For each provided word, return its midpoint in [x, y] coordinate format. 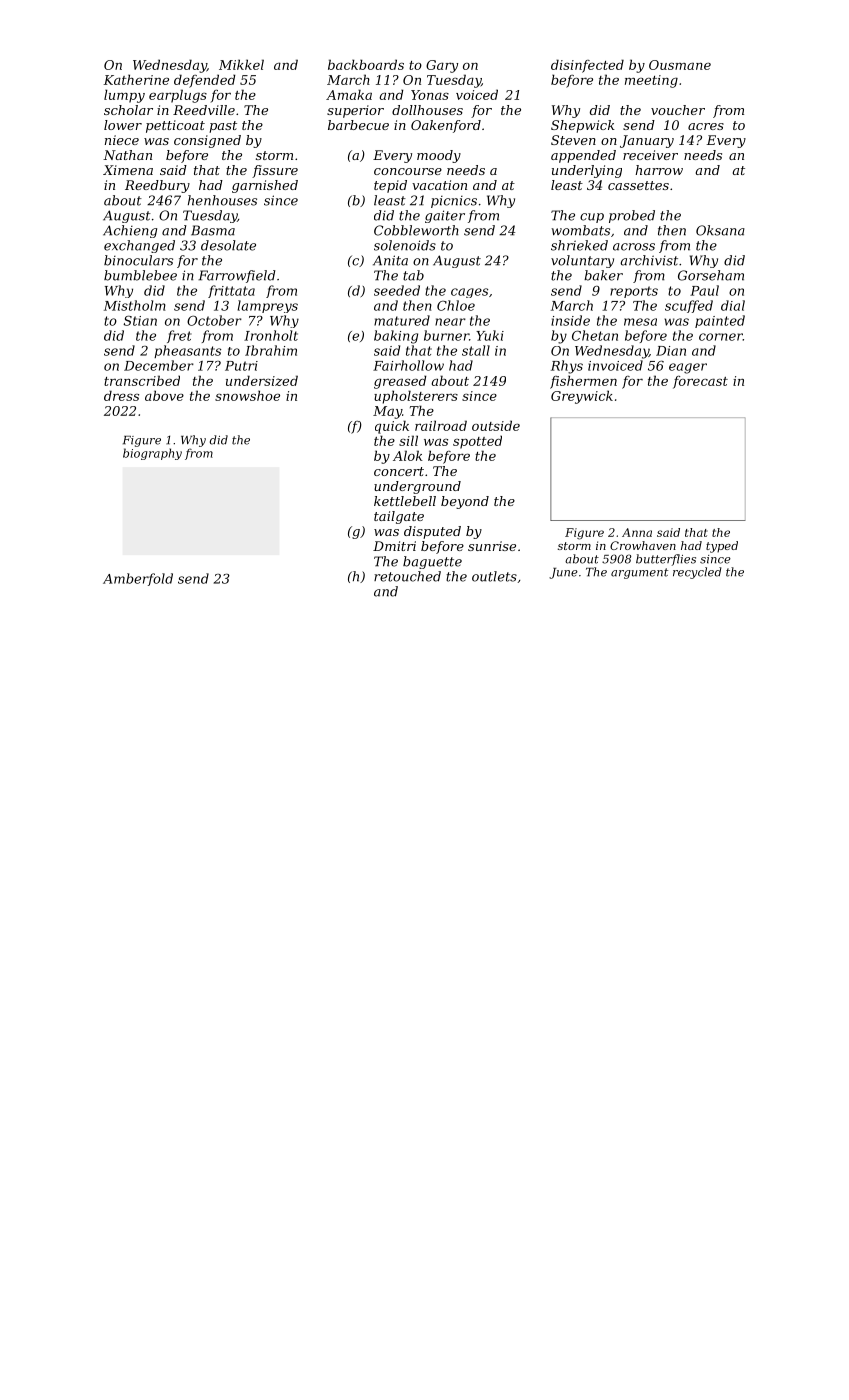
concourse [408, 171]
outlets [494, 576]
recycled [697, 573]
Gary [442, 66]
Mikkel [241, 64]
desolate [228, 245]
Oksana [720, 230]
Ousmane [680, 65]
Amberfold [138, 579]
